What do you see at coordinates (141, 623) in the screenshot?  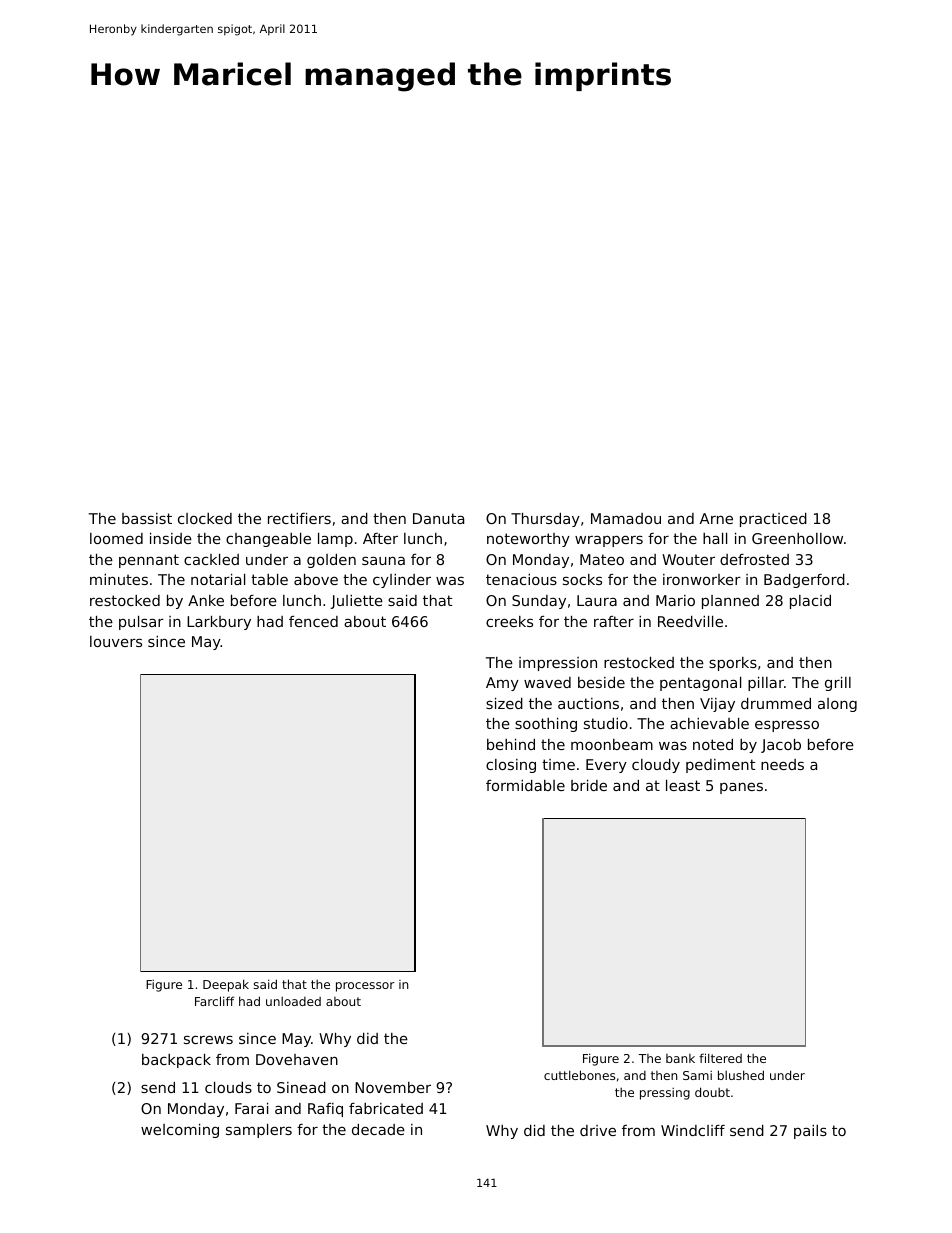 I see `pulsar` at bounding box center [141, 623].
